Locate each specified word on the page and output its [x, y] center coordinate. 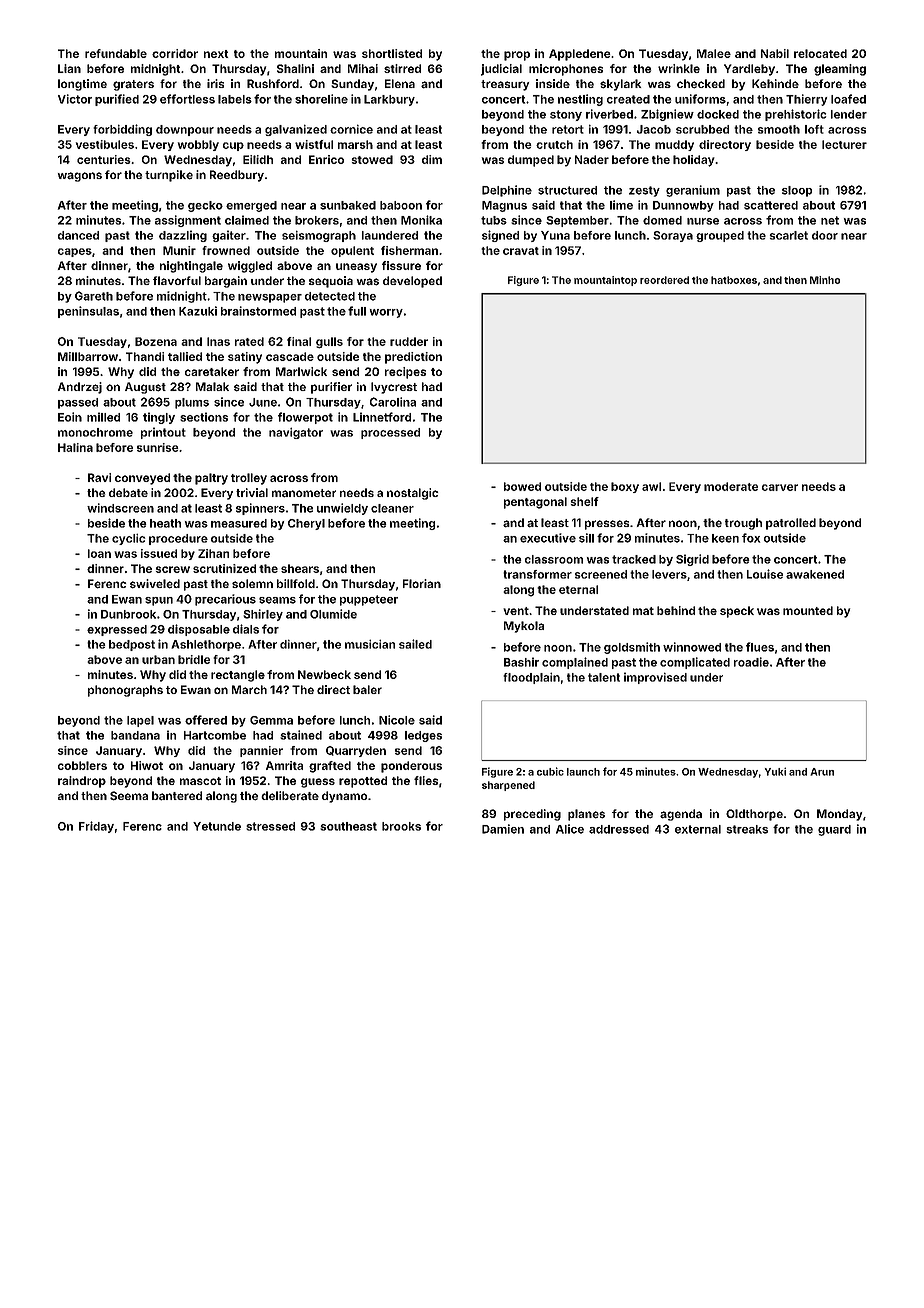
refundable [116, 53]
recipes [405, 373]
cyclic [128, 539]
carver [780, 487]
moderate [731, 486]
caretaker [212, 371]
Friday [96, 827]
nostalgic [412, 494]
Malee [714, 53]
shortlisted [392, 53]
